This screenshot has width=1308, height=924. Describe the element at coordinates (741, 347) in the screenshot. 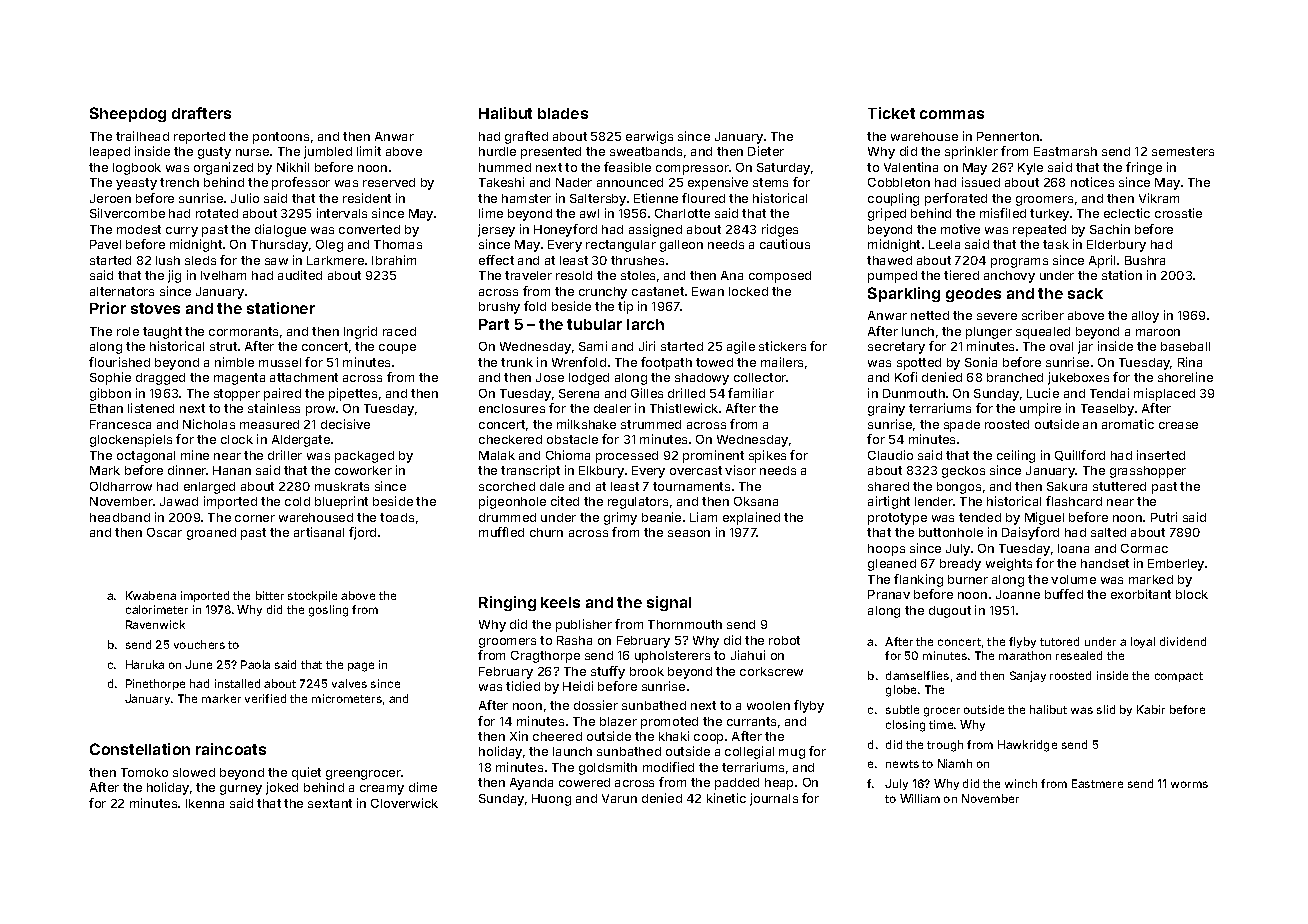

I see `agile` at that location.
